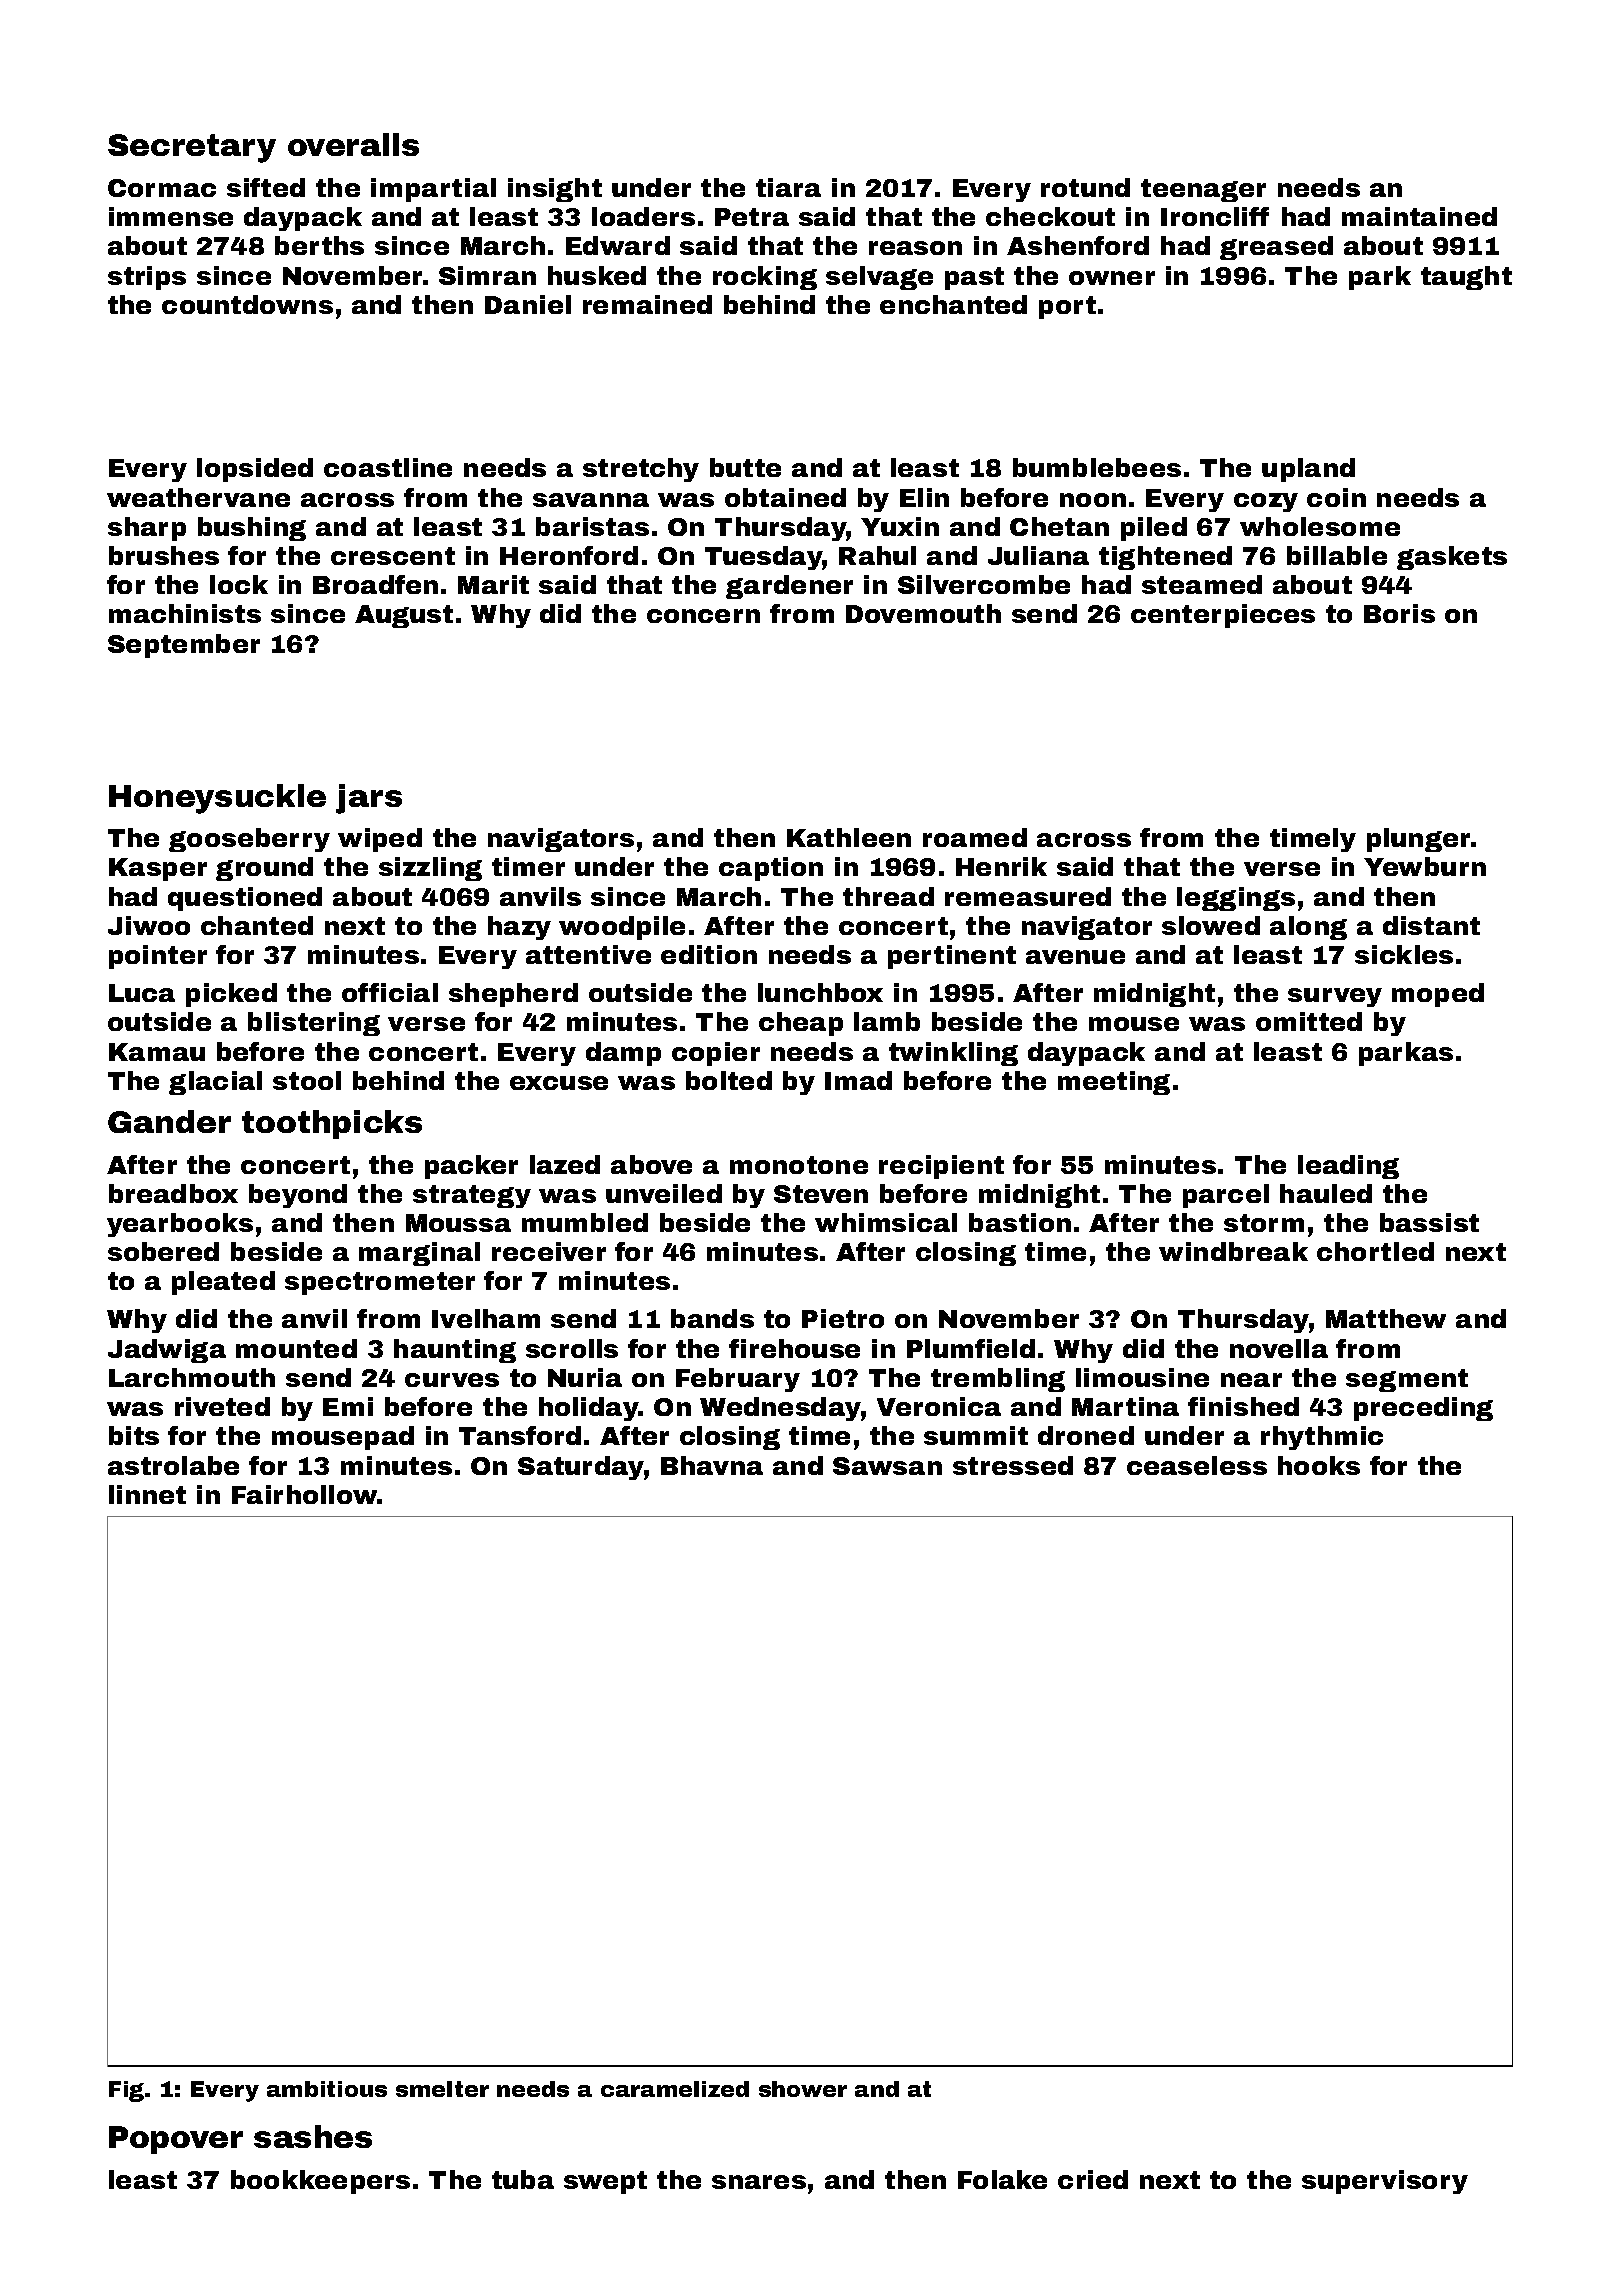 The height and width of the screenshot is (2292, 1620). What do you see at coordinates (803, 2089) in the screenshot?
I see `shower` at bounding box center [803, 2089].
